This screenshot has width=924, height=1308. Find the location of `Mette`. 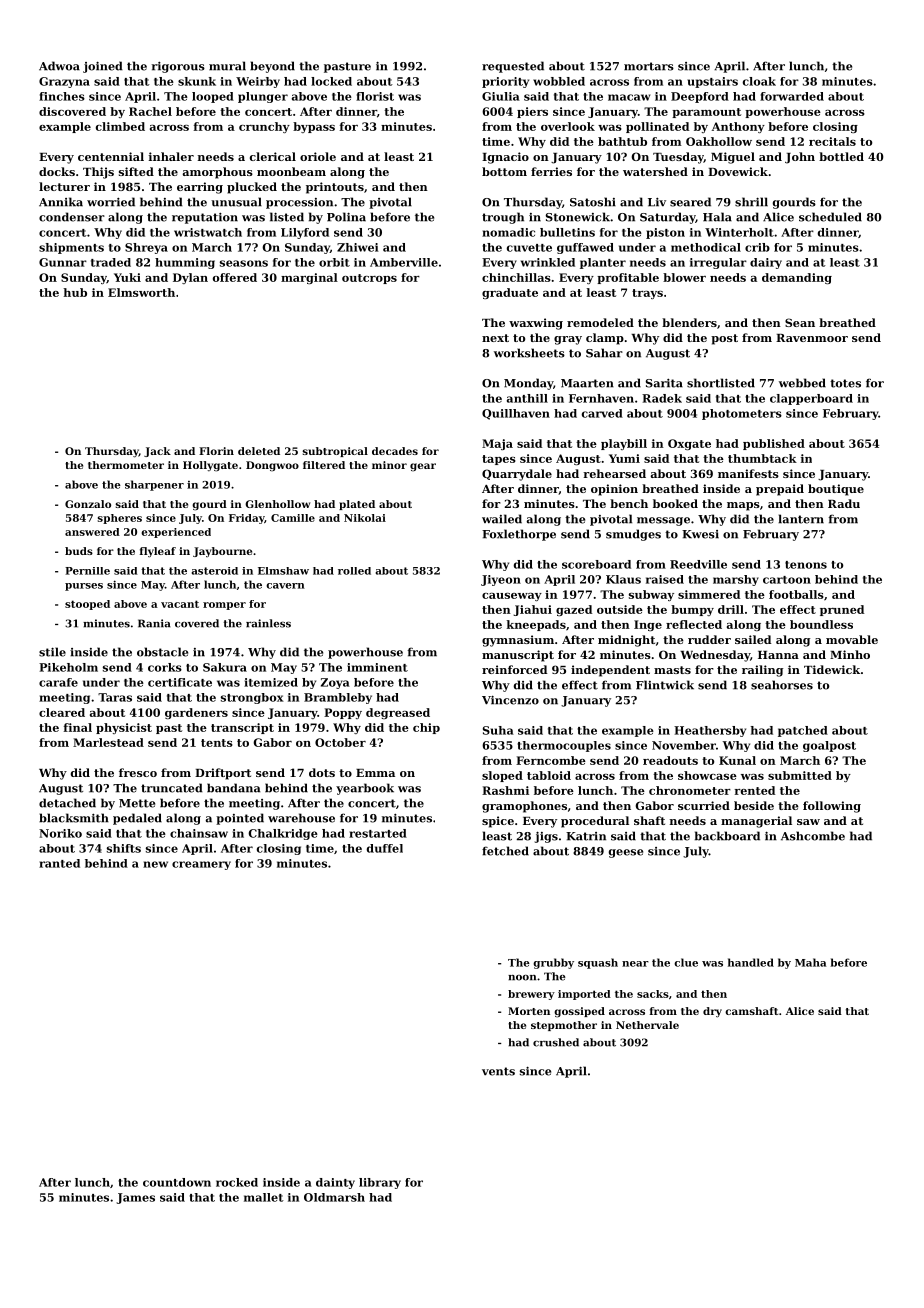

Mette is located at coordinates (137, 803).
